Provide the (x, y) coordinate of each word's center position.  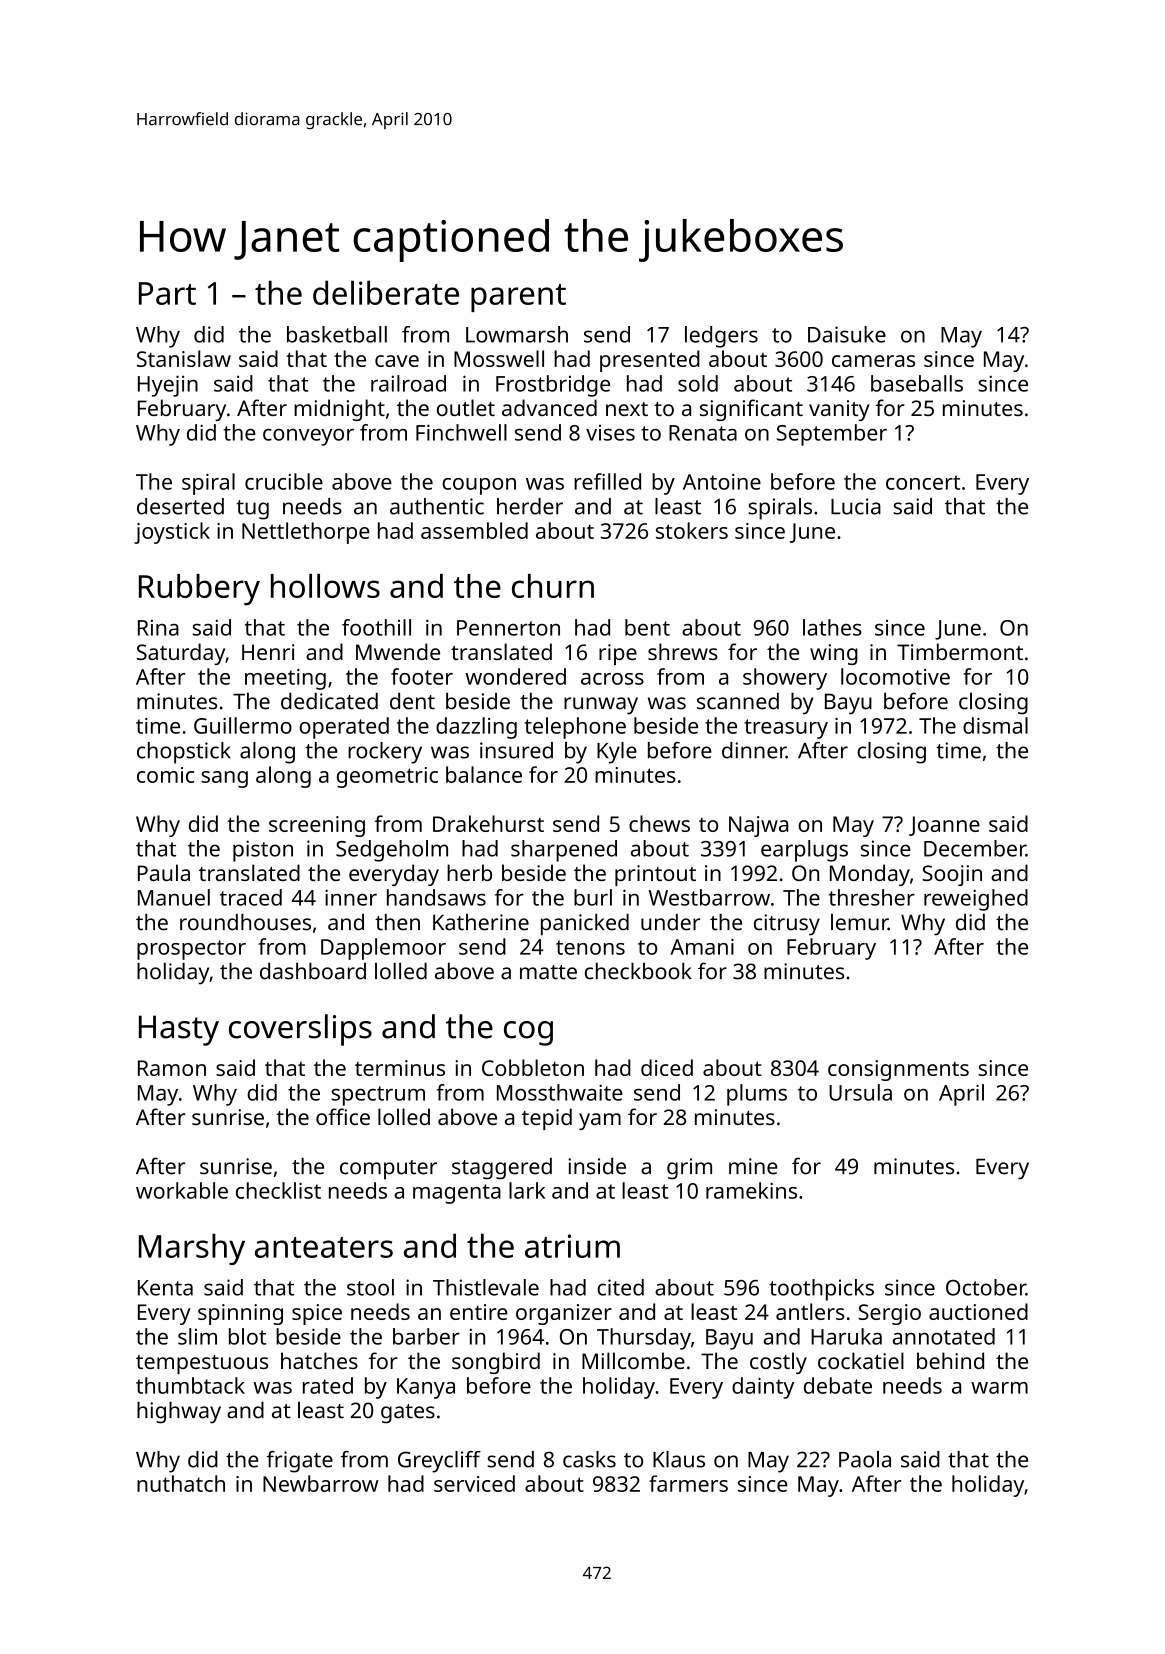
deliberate (386, 292)
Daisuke (847, 334)
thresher (872, 897)
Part (167, 293)
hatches (319, 1360)
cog (528, 1033)
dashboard (313, 971)
